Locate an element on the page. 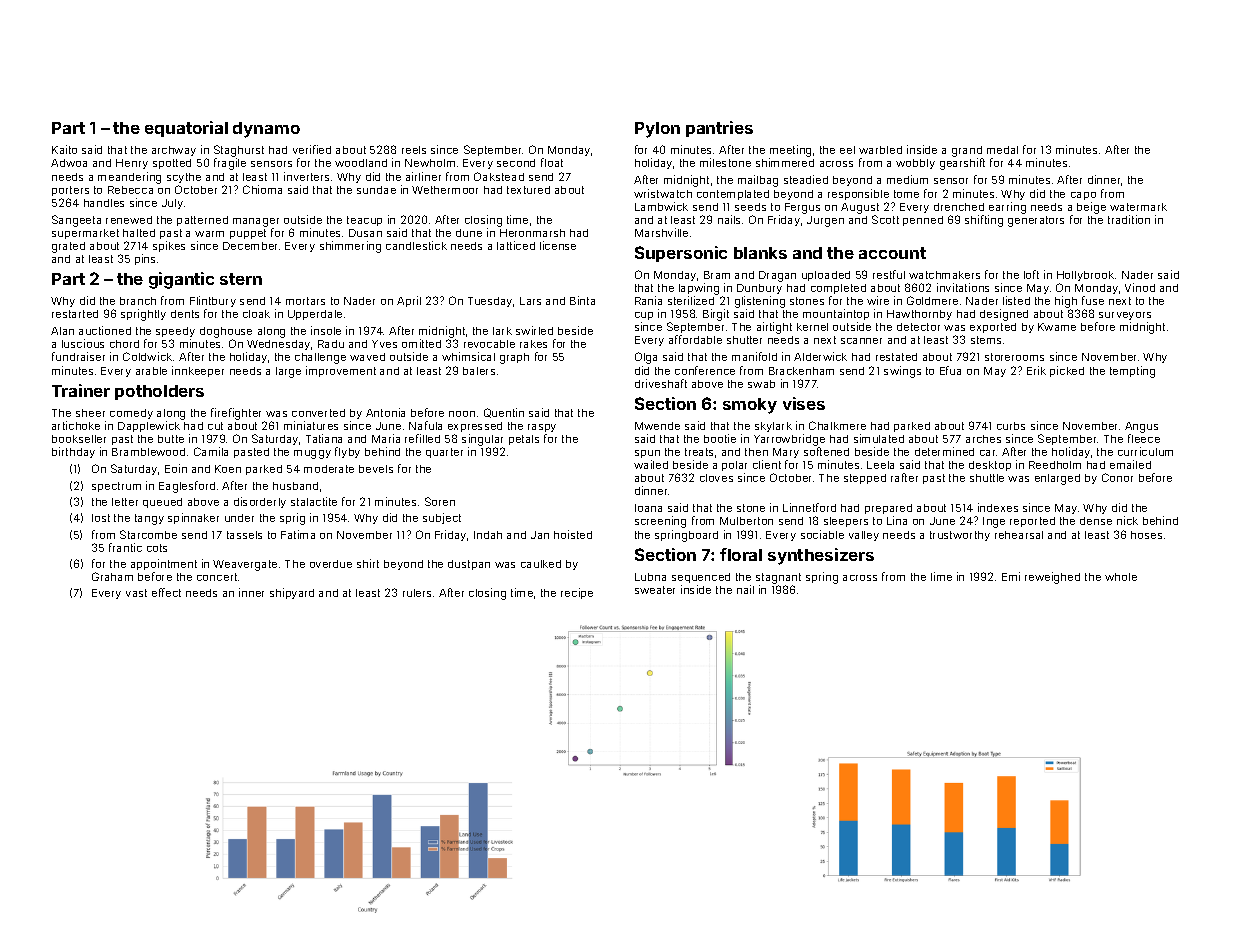 This document has width=1233, height=952. graph is located at coordinates (514, 358).
